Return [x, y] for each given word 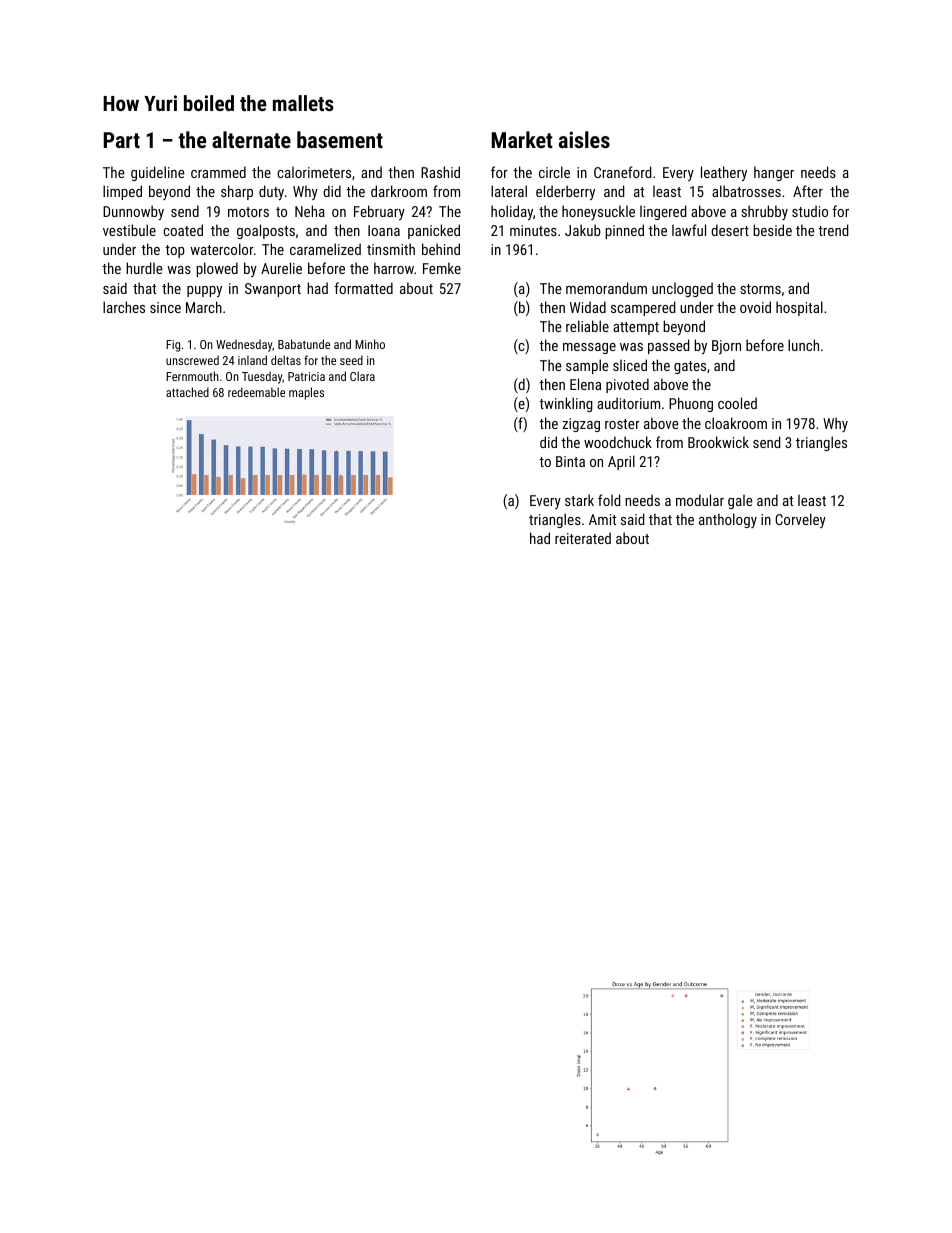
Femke [442, 268]
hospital [799, 308]
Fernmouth [192, 376]
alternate [251, 139]
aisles [584, 139]
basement [340, 139]
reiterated [583, 538]
